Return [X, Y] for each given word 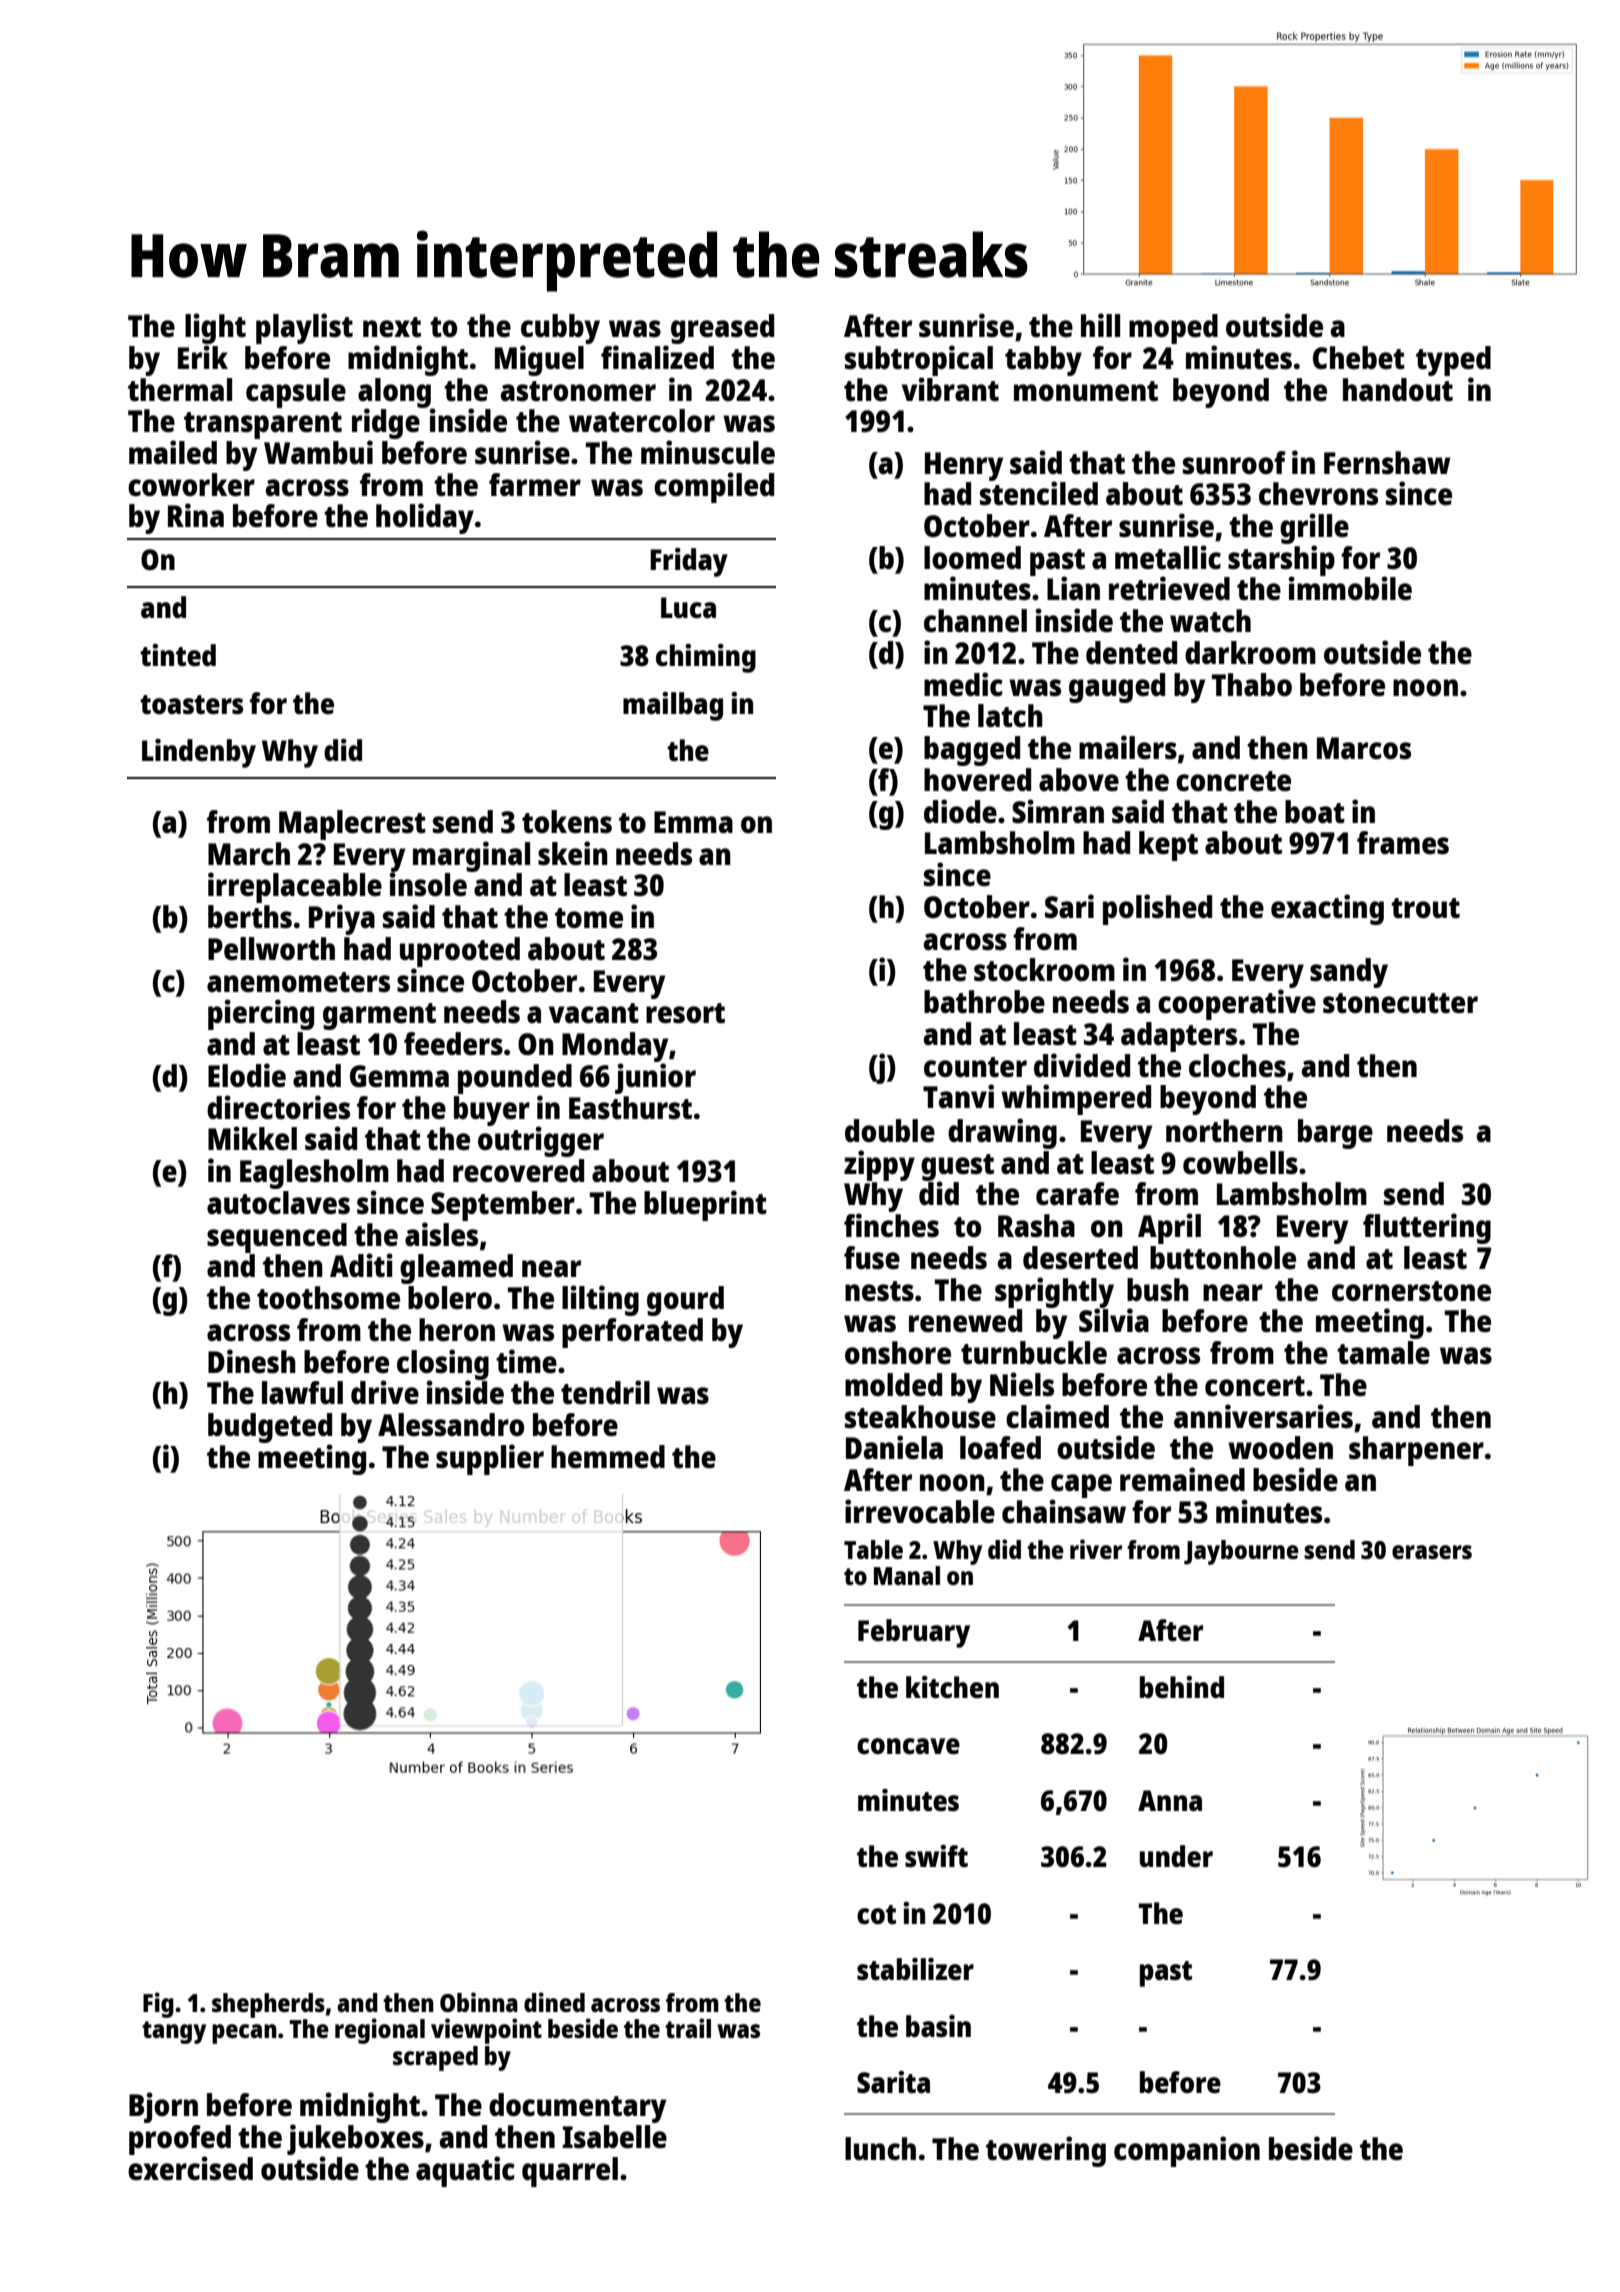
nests [879, 1291]
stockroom [1044, 970]
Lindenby [199, 753]
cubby [560, 329]
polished [1157, 909]
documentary [577, 2108]
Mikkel [252, 1138]
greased [722, 329]
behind [1182, 1687]
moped [1173, 329]
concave [908, 1746]
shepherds [268, 2005]
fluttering [1427, 1228]
